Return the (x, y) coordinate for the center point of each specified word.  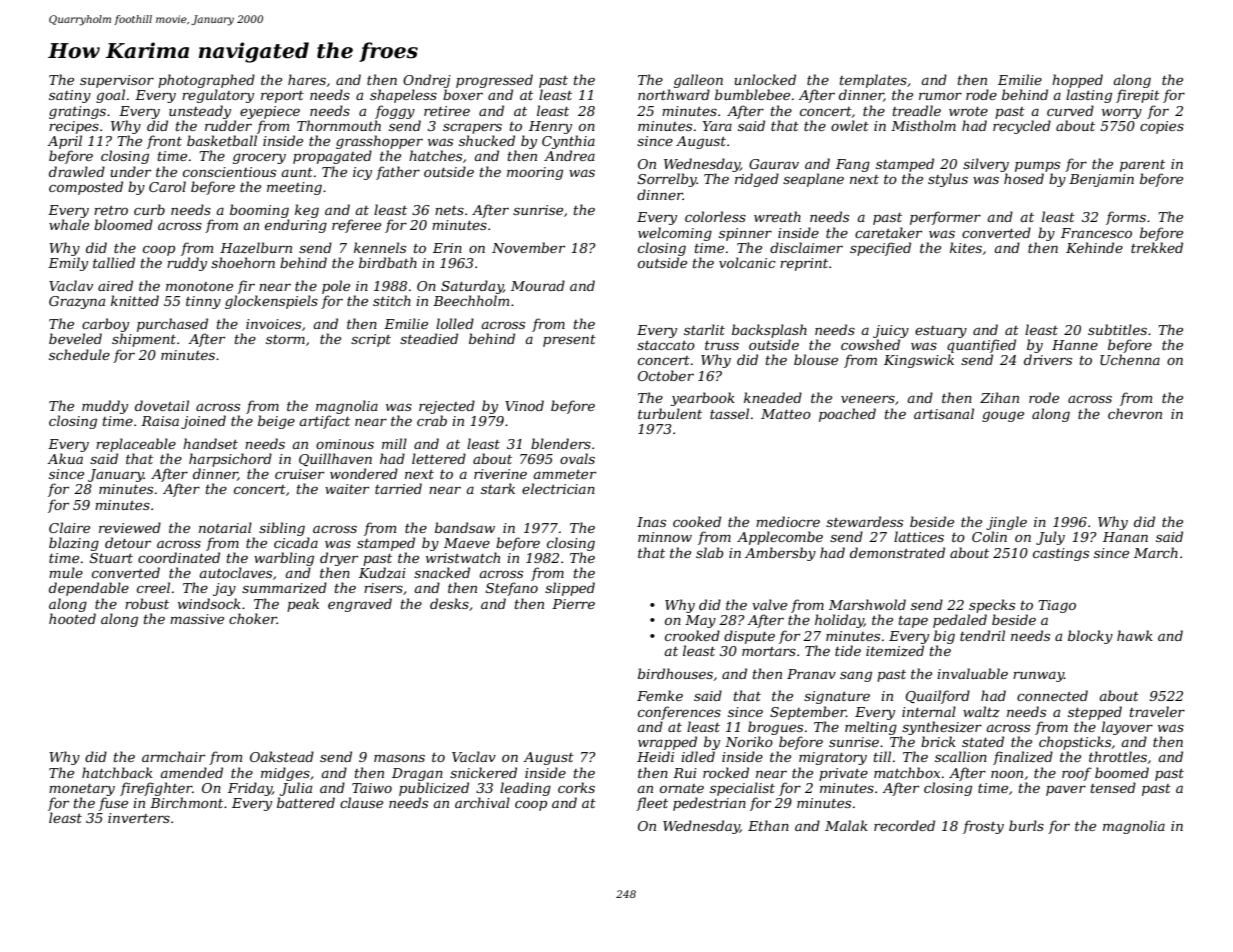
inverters (139, 818)
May (700, 621)
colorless (715, 216)
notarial (225, 527)
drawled (77, 171)
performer (945, 218)
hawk (1135, 635)
